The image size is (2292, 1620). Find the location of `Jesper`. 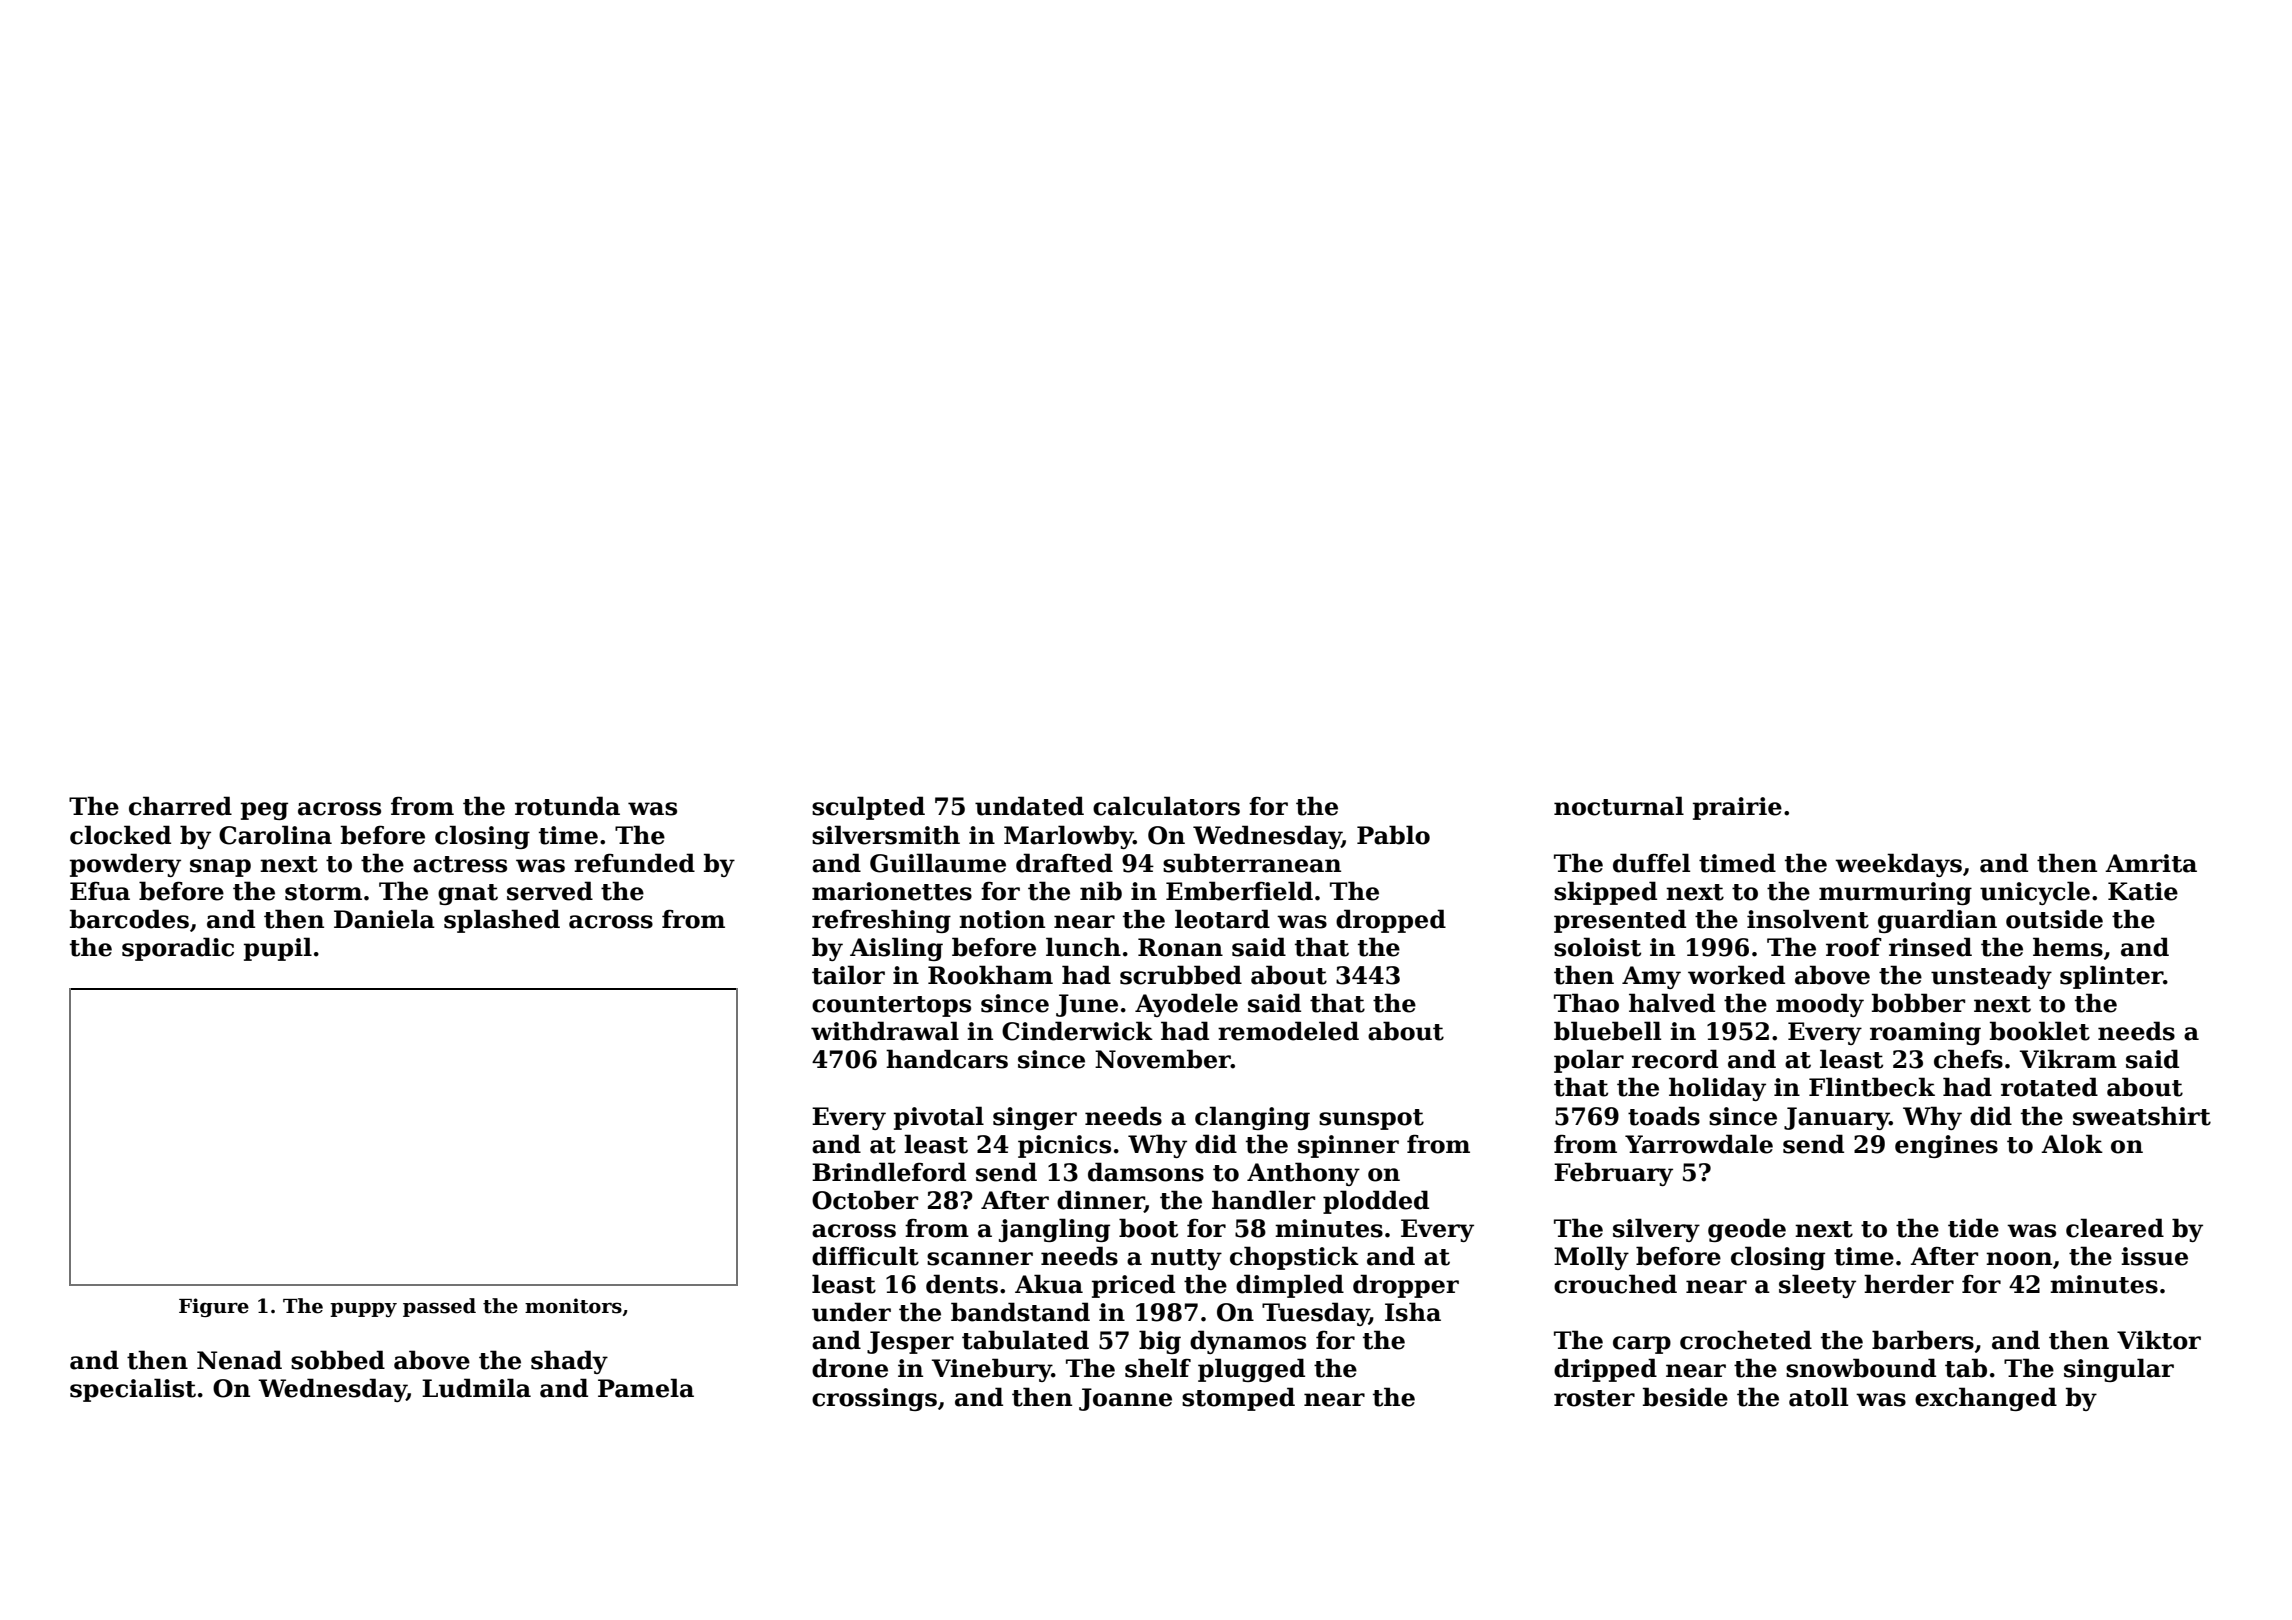

Jesper is located at coordinates (910, 1342).
